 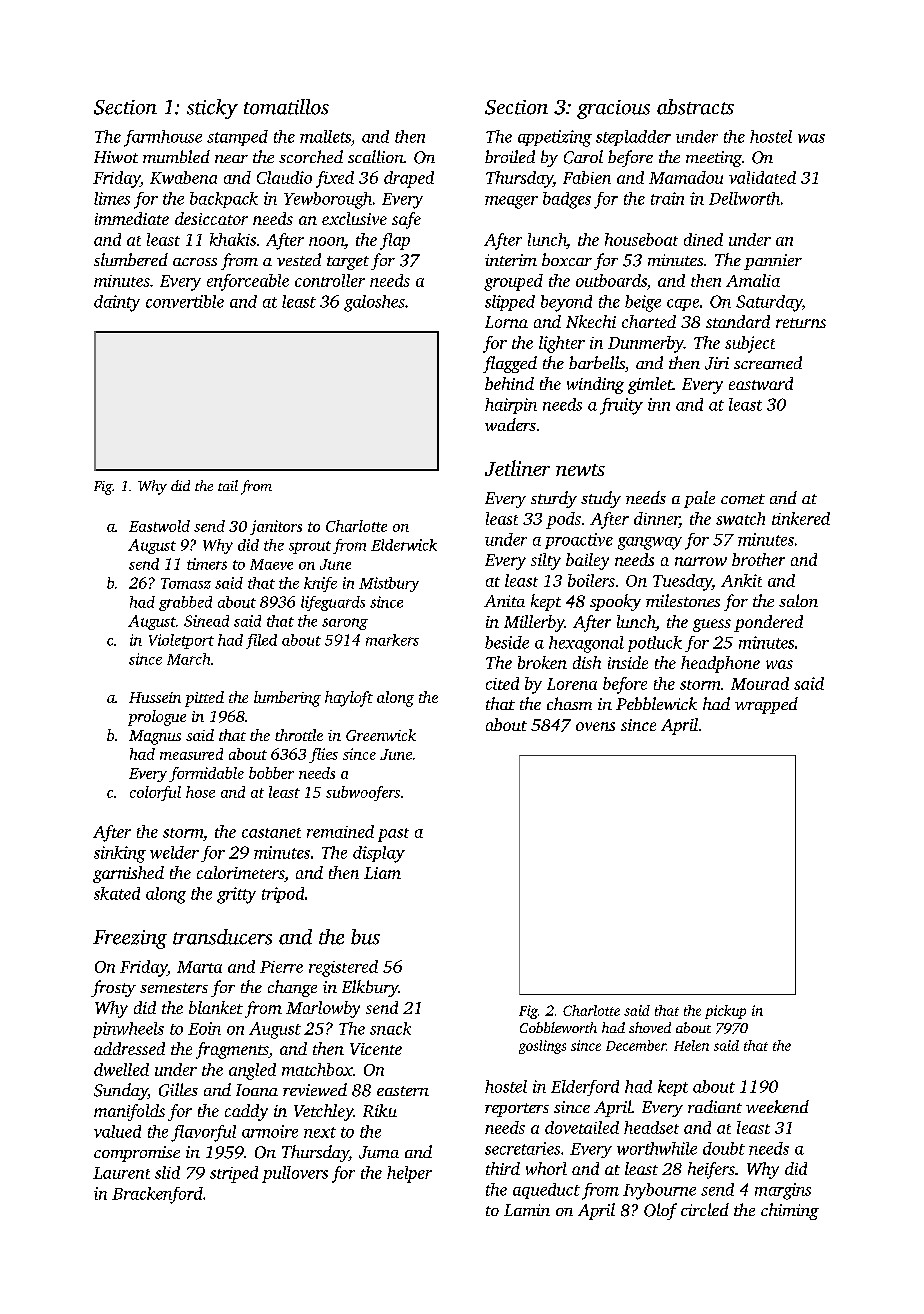 What do you see at coordinates (248, 282) in the document?
I see `enforceable` at bounding box center [248, 282].
